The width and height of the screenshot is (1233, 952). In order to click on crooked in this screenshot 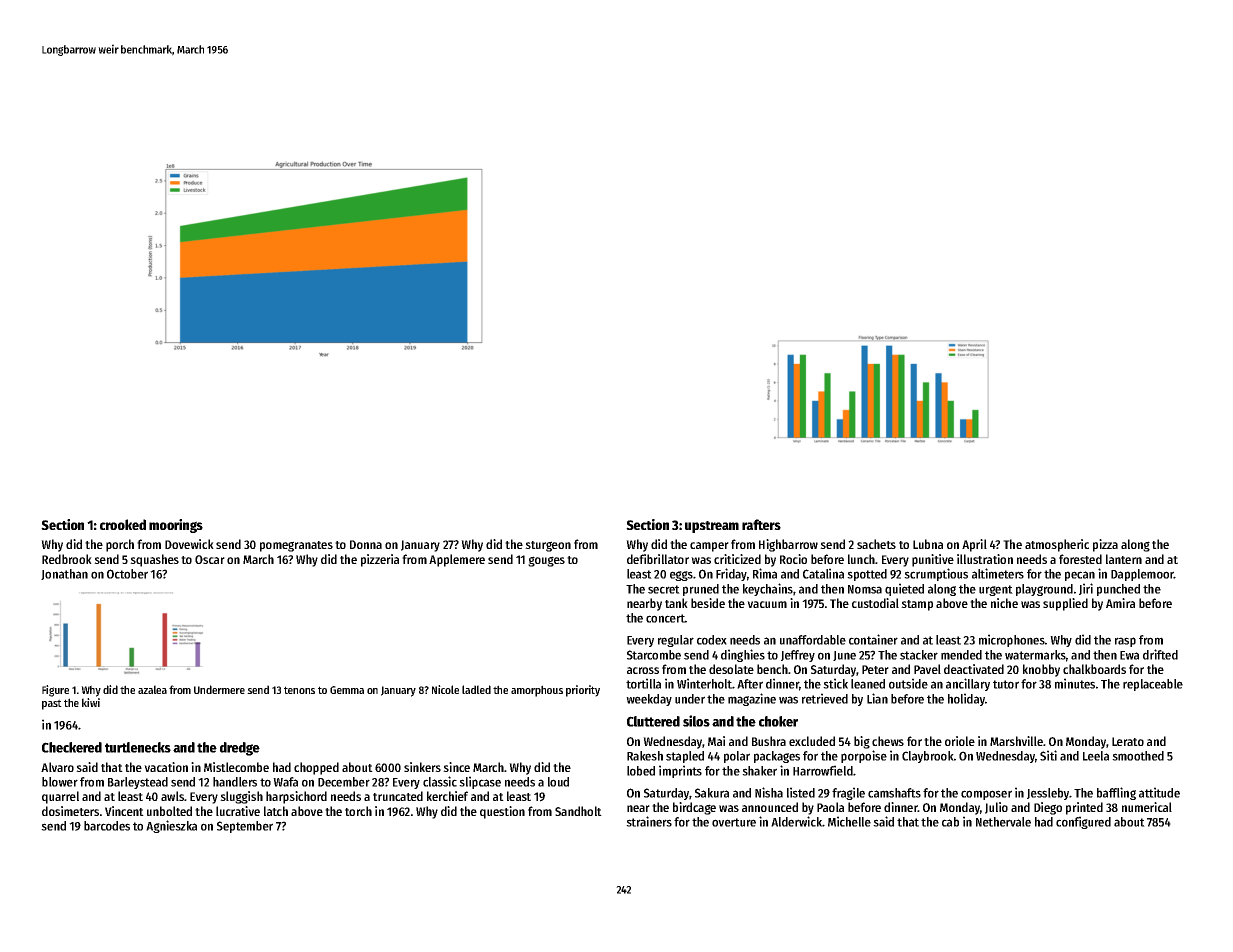, I will do `click(123, 524)`.
